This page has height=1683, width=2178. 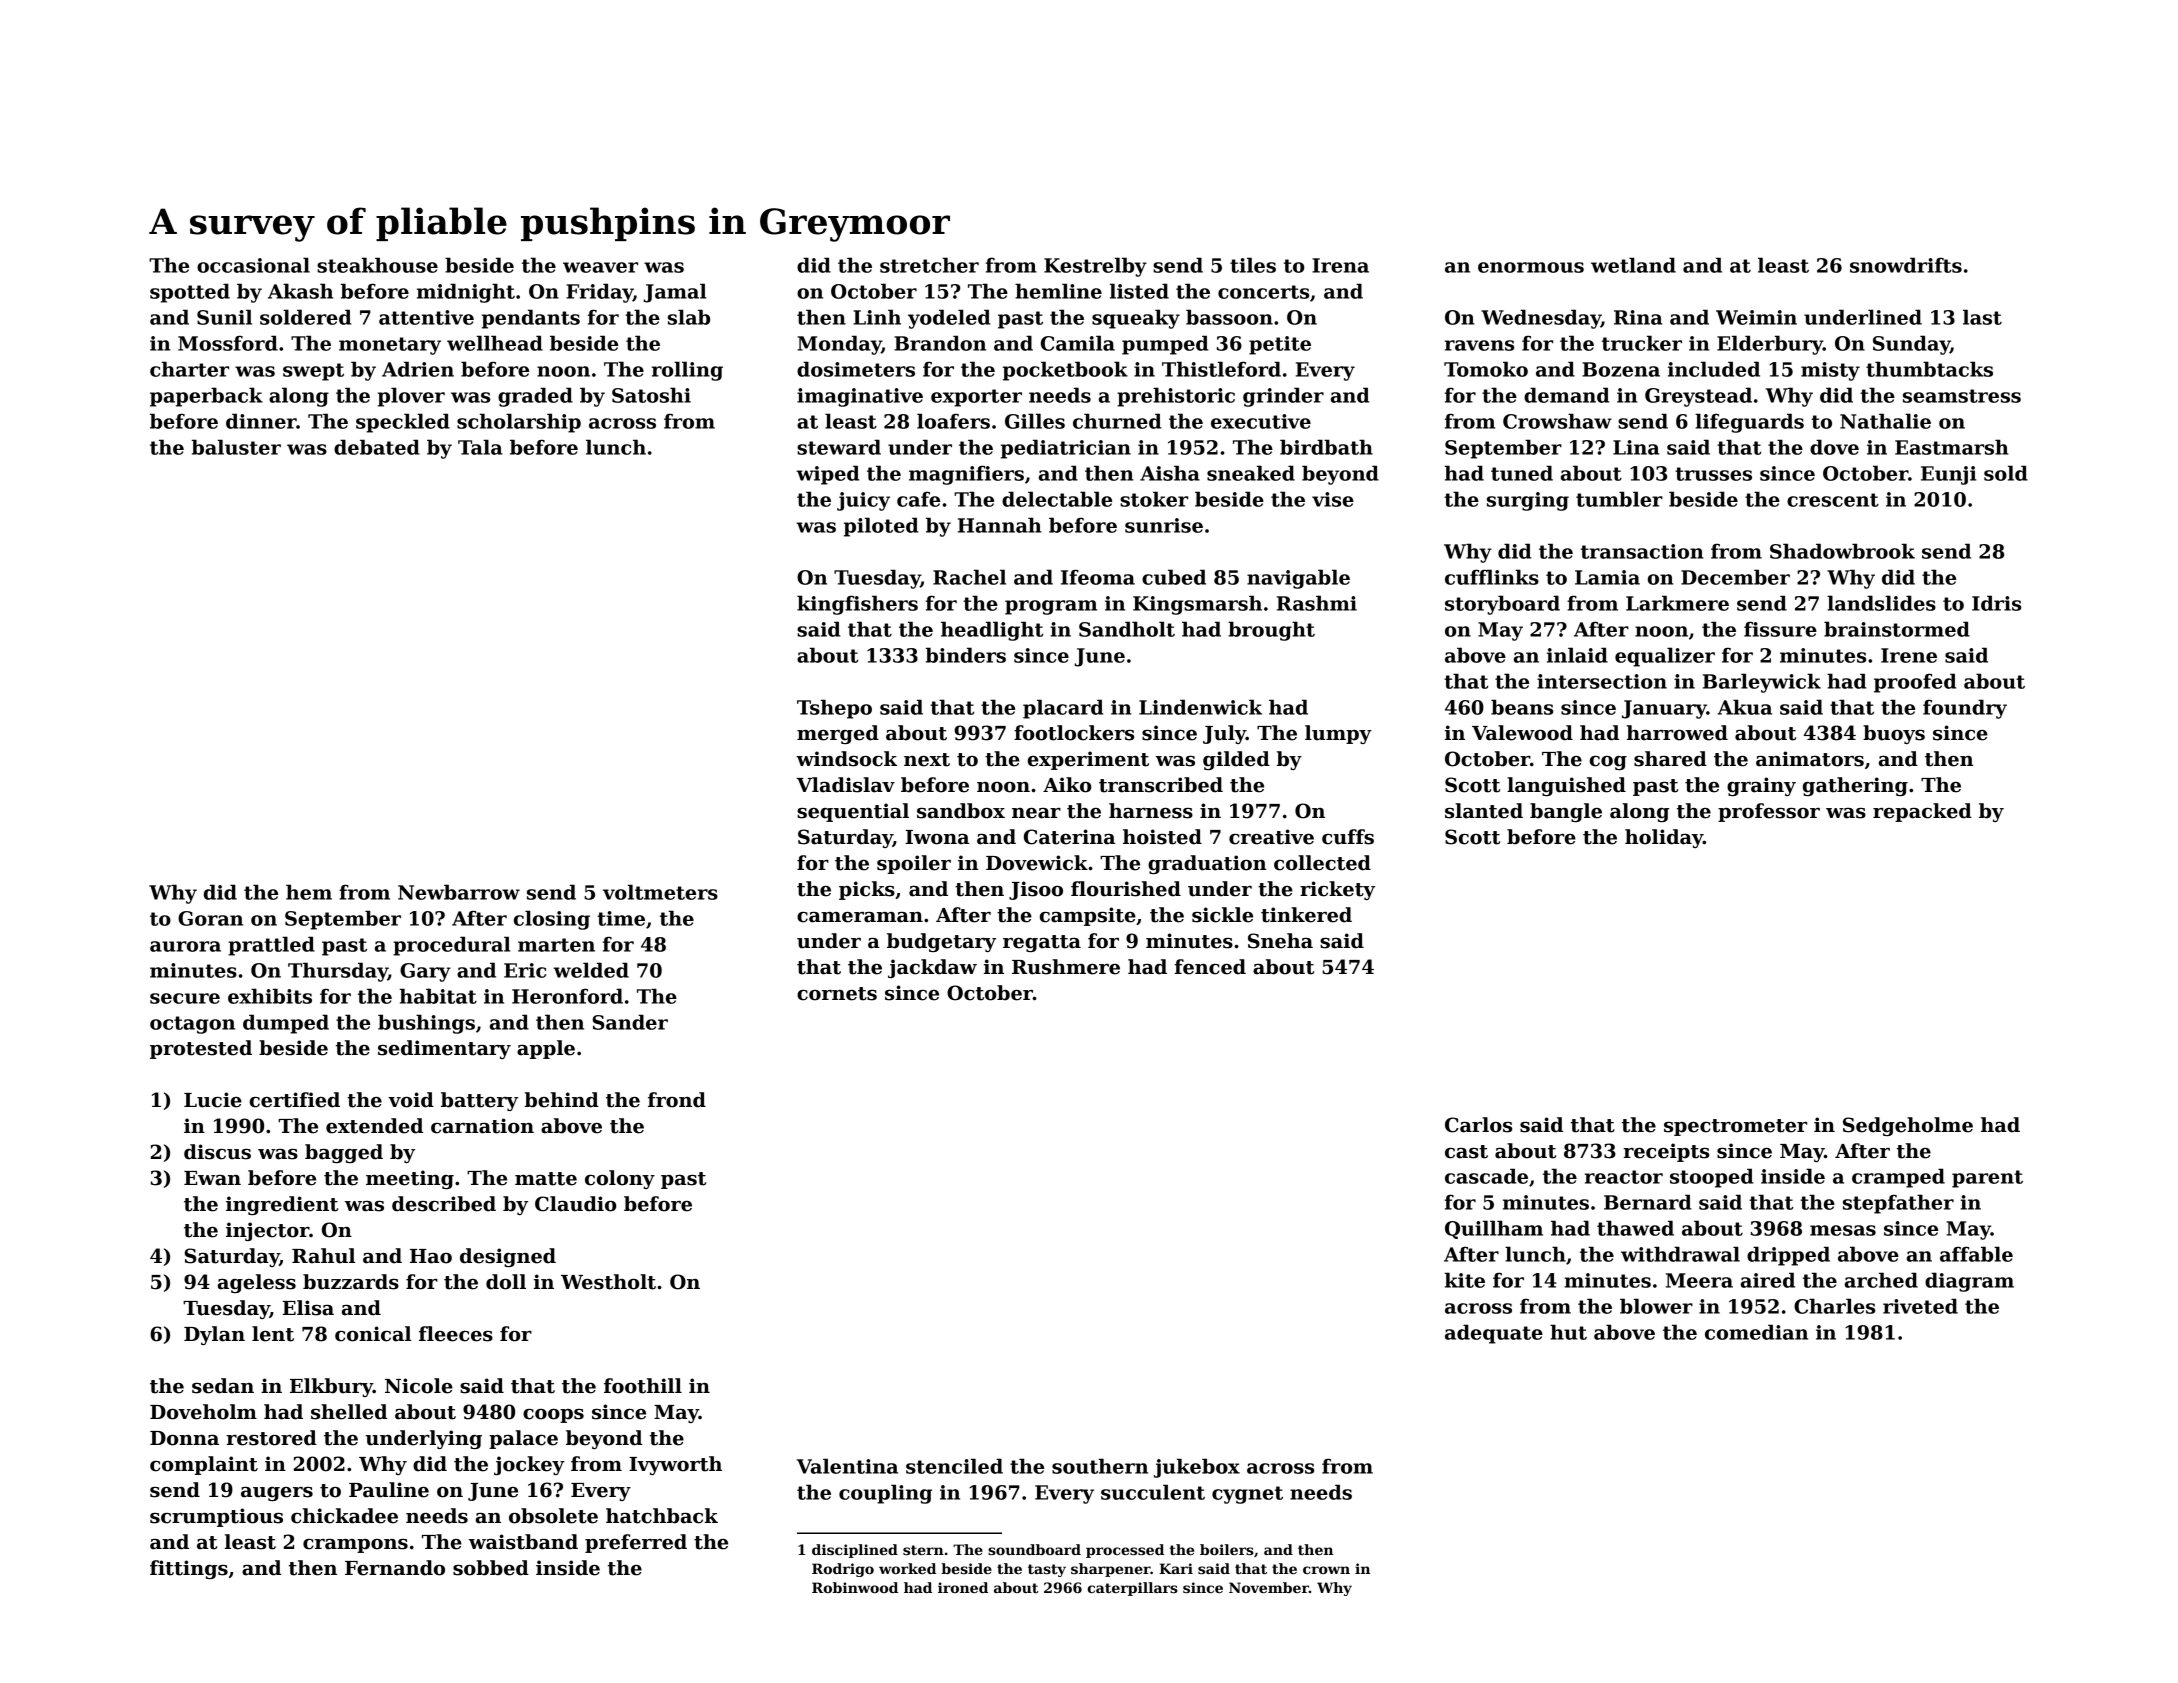 I want to click on Sunil, so click(x=224, y=317).
